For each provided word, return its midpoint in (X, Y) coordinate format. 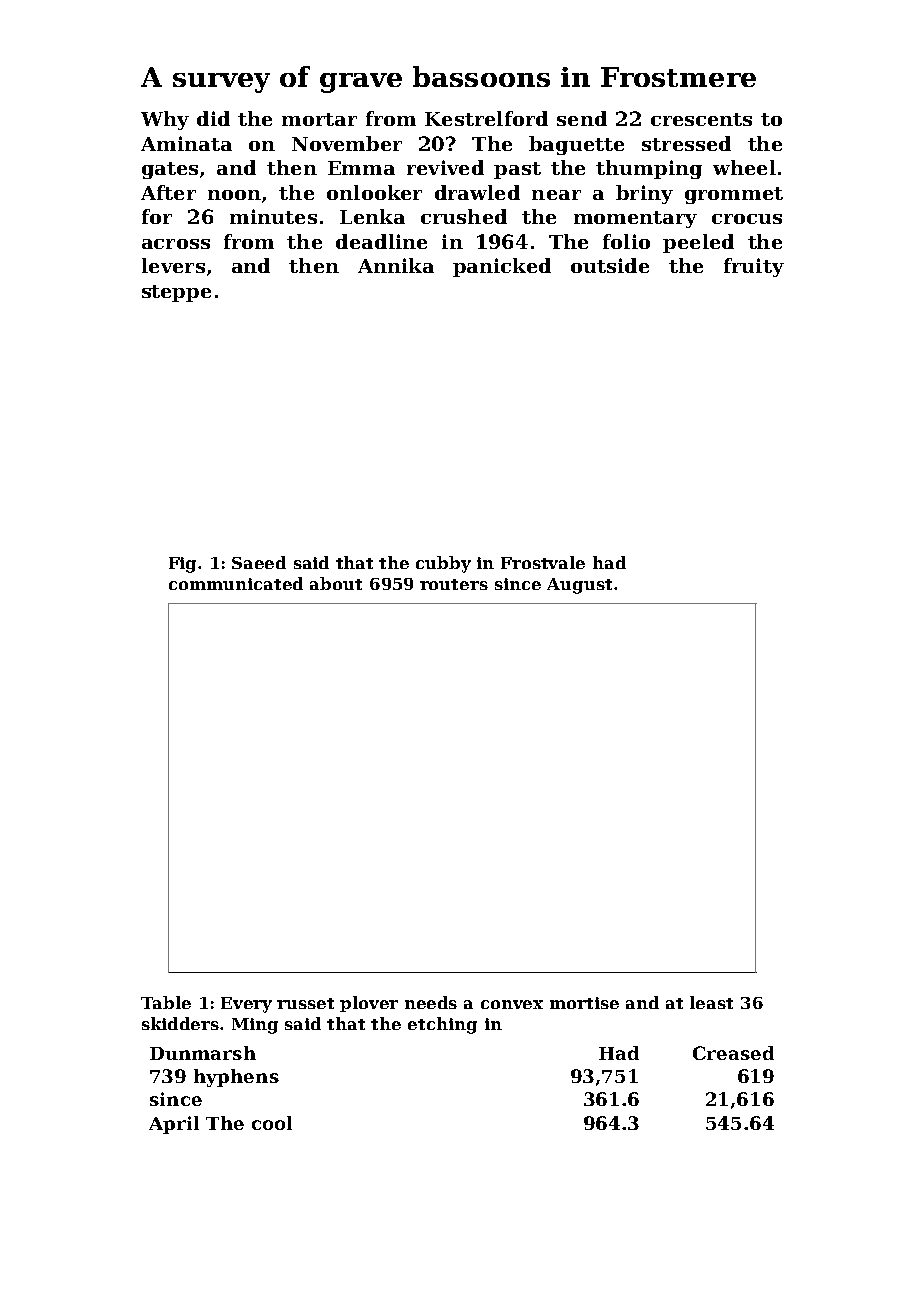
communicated (236, 583)
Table (166, 1002)
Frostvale (543, 562)
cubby (443, 564)
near (556, 195)
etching (442, 1025)
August (579, 586)
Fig (182, 565)
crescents (701, 119)
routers (454, 584)
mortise (584, 1003)
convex (512, 1004)
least (711, 1002)
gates (170, 170)
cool (272, 1123)
